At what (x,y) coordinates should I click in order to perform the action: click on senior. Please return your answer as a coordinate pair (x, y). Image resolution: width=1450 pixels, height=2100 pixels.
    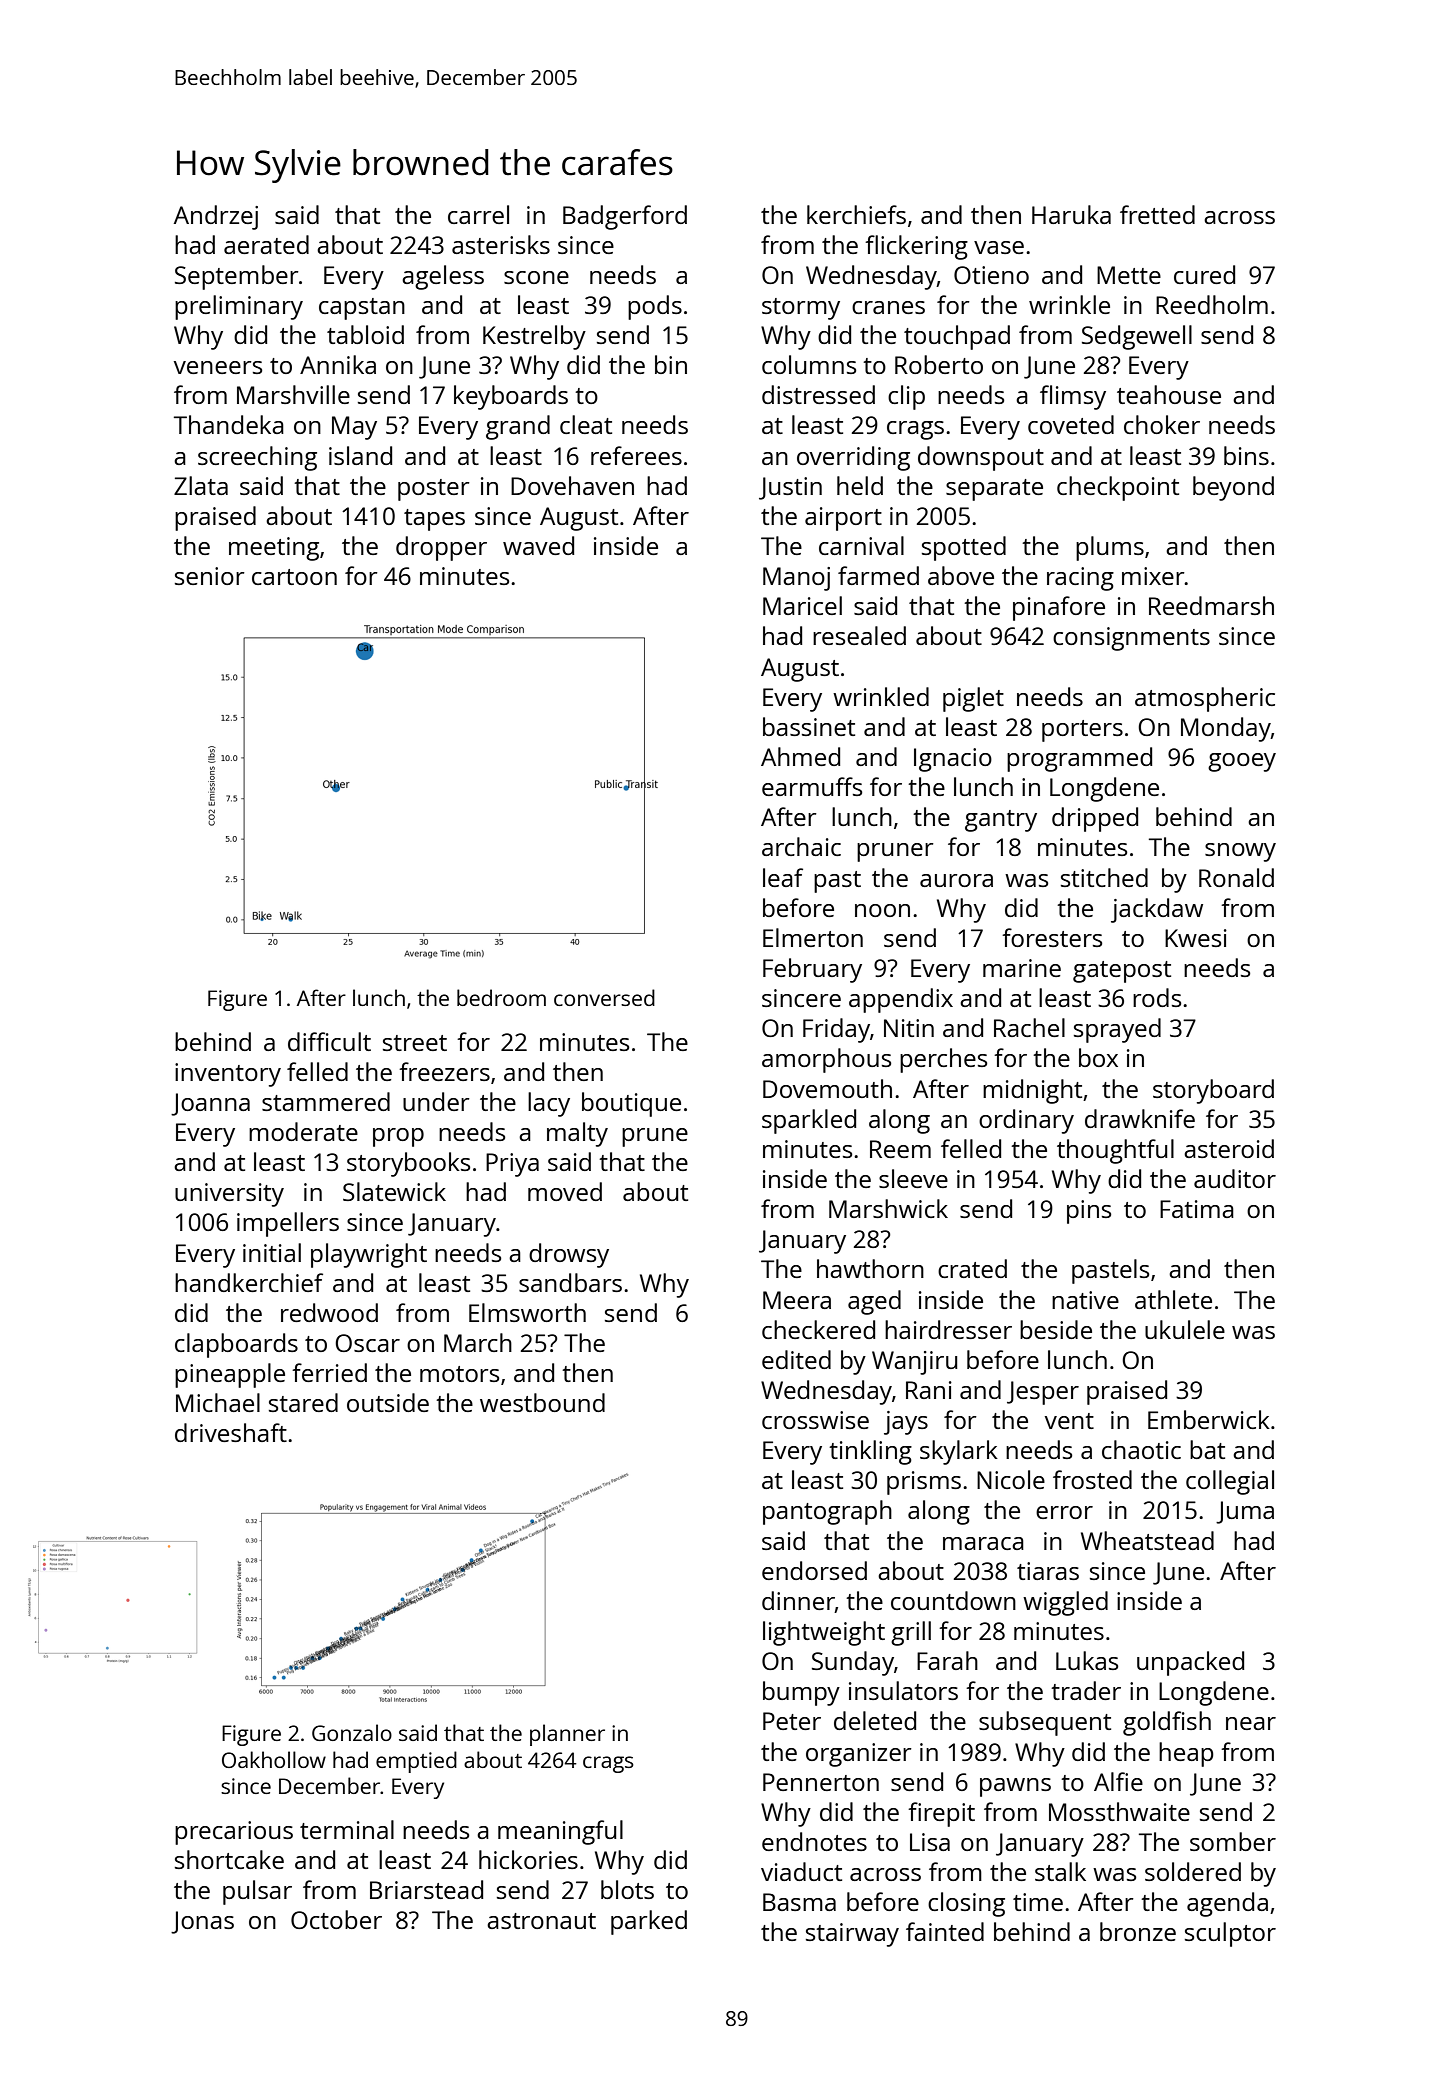
    Looking at the image, I should click on (210, 576).
